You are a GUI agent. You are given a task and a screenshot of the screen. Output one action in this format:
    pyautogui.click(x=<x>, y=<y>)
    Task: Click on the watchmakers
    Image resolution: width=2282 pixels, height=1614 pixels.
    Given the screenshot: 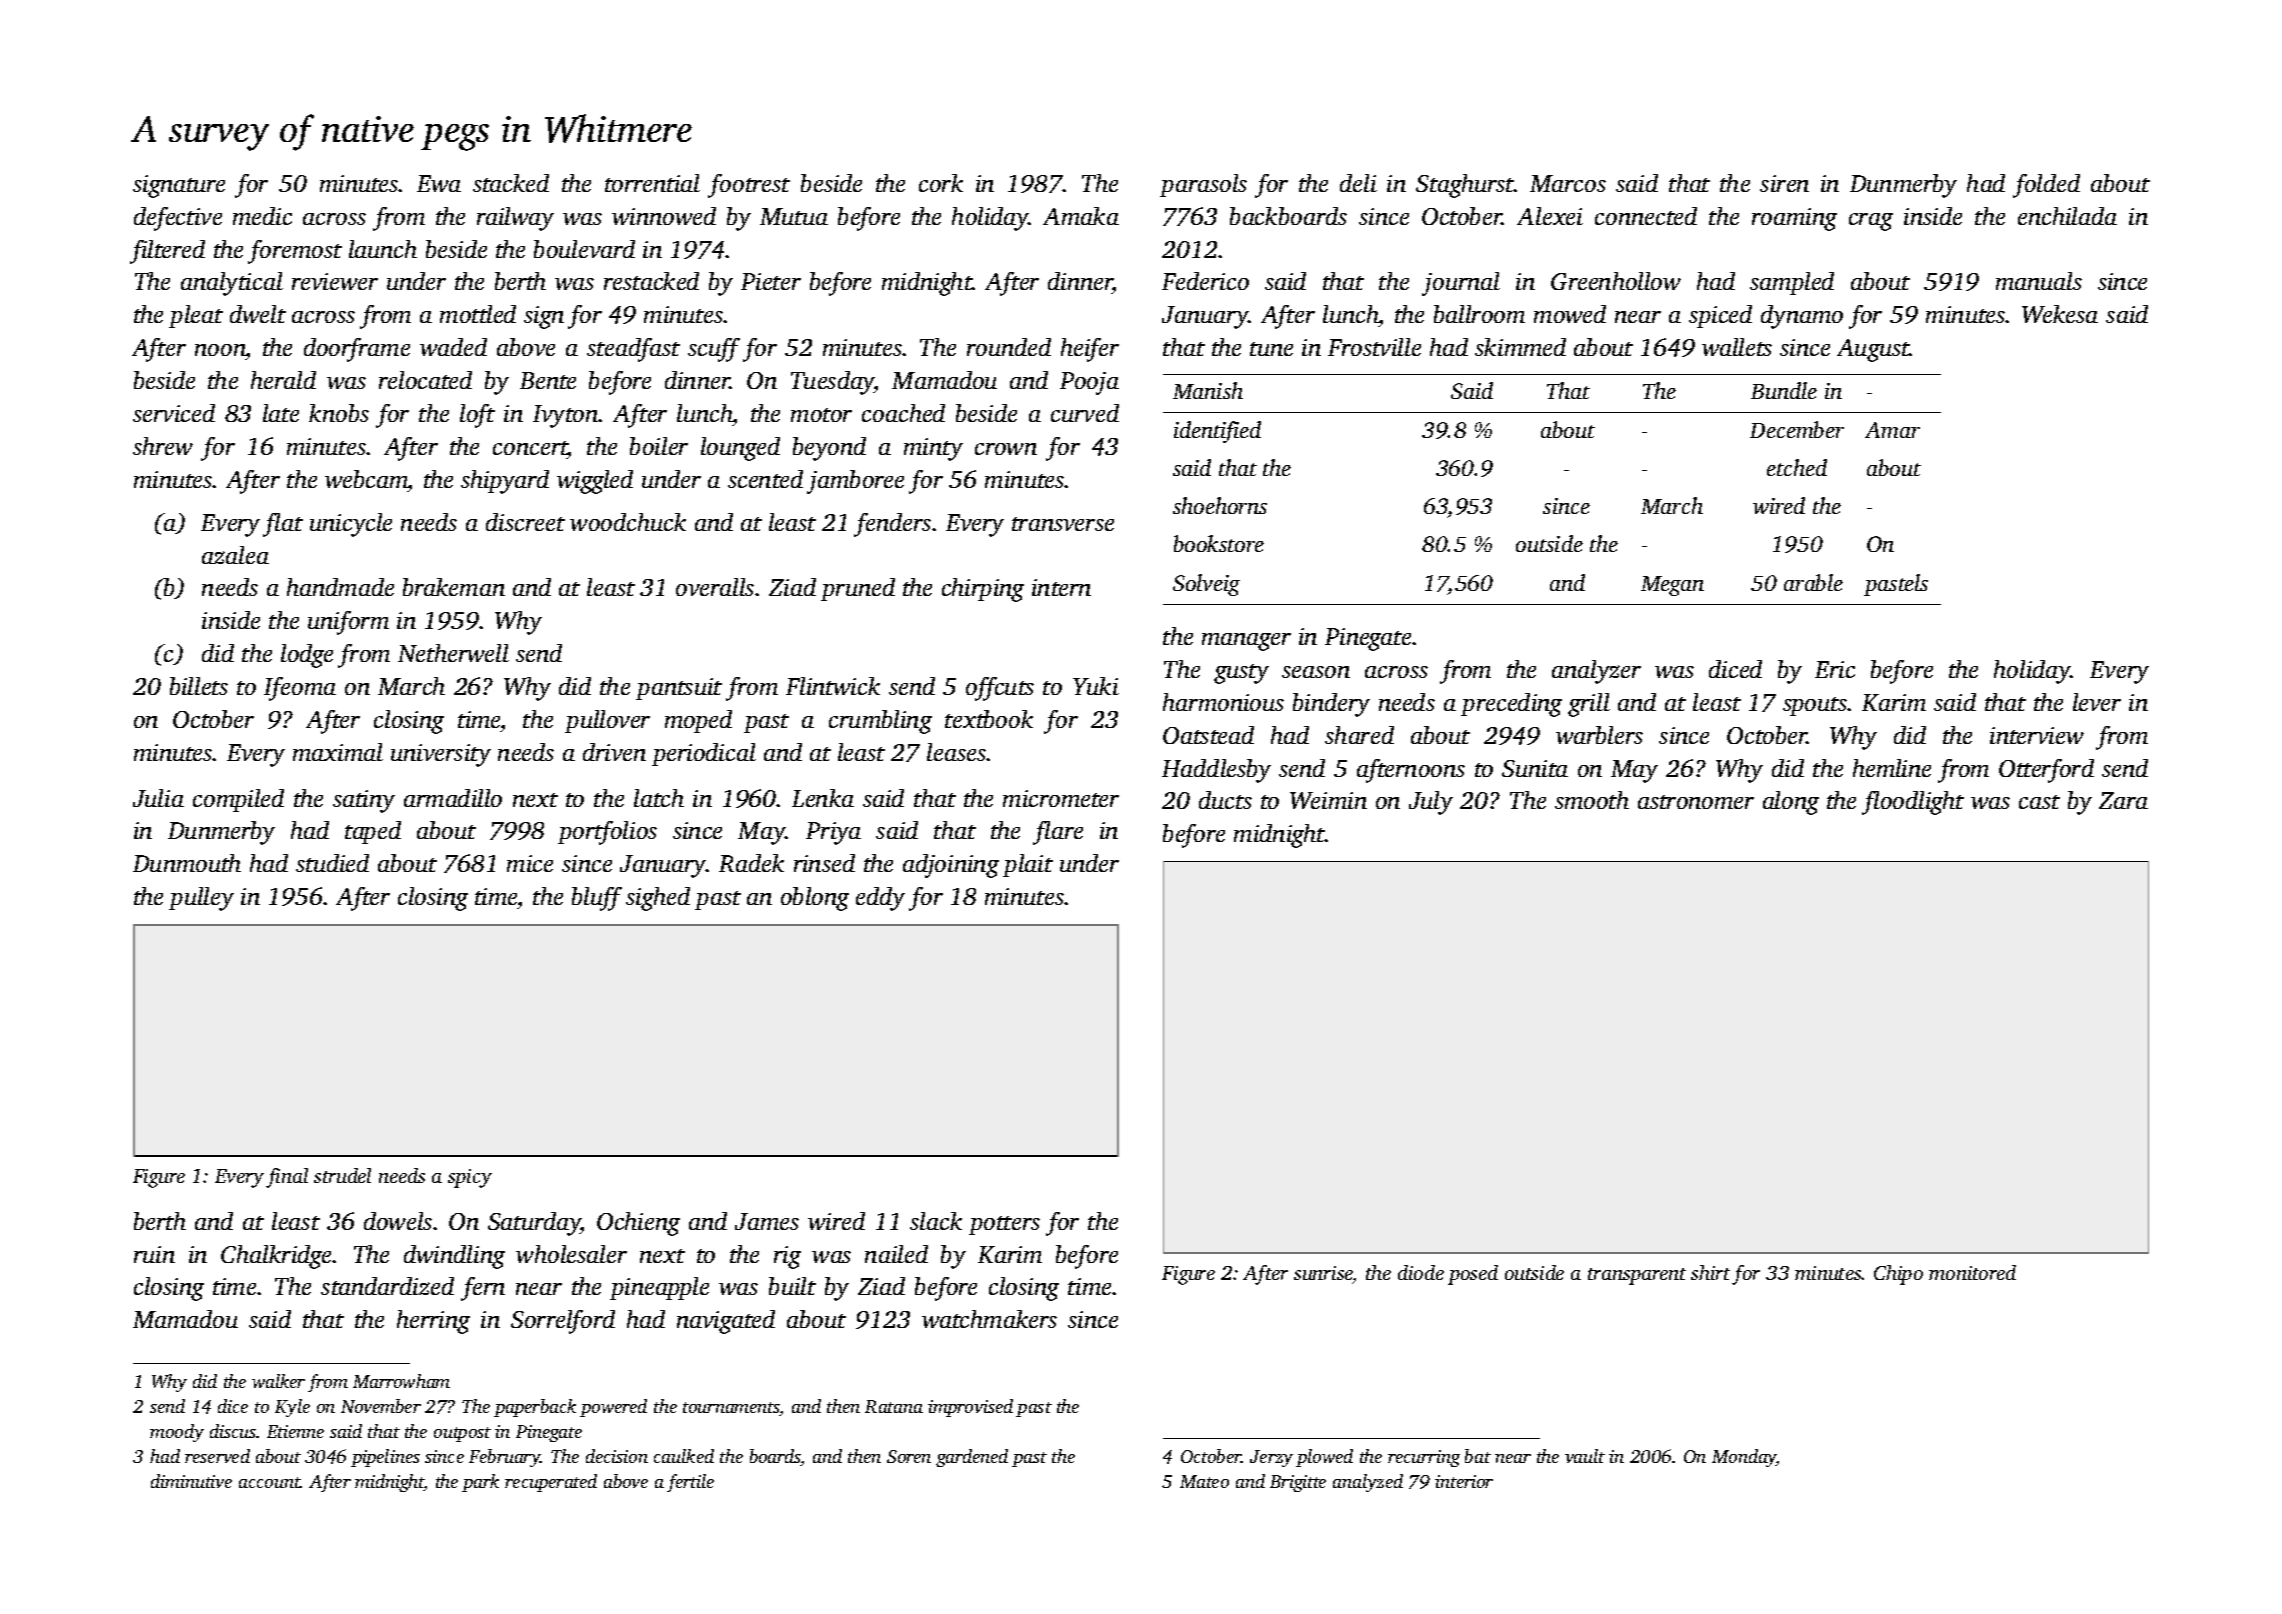 What is the action you would take?
    pyautogui.click(x=989, y=1319)
